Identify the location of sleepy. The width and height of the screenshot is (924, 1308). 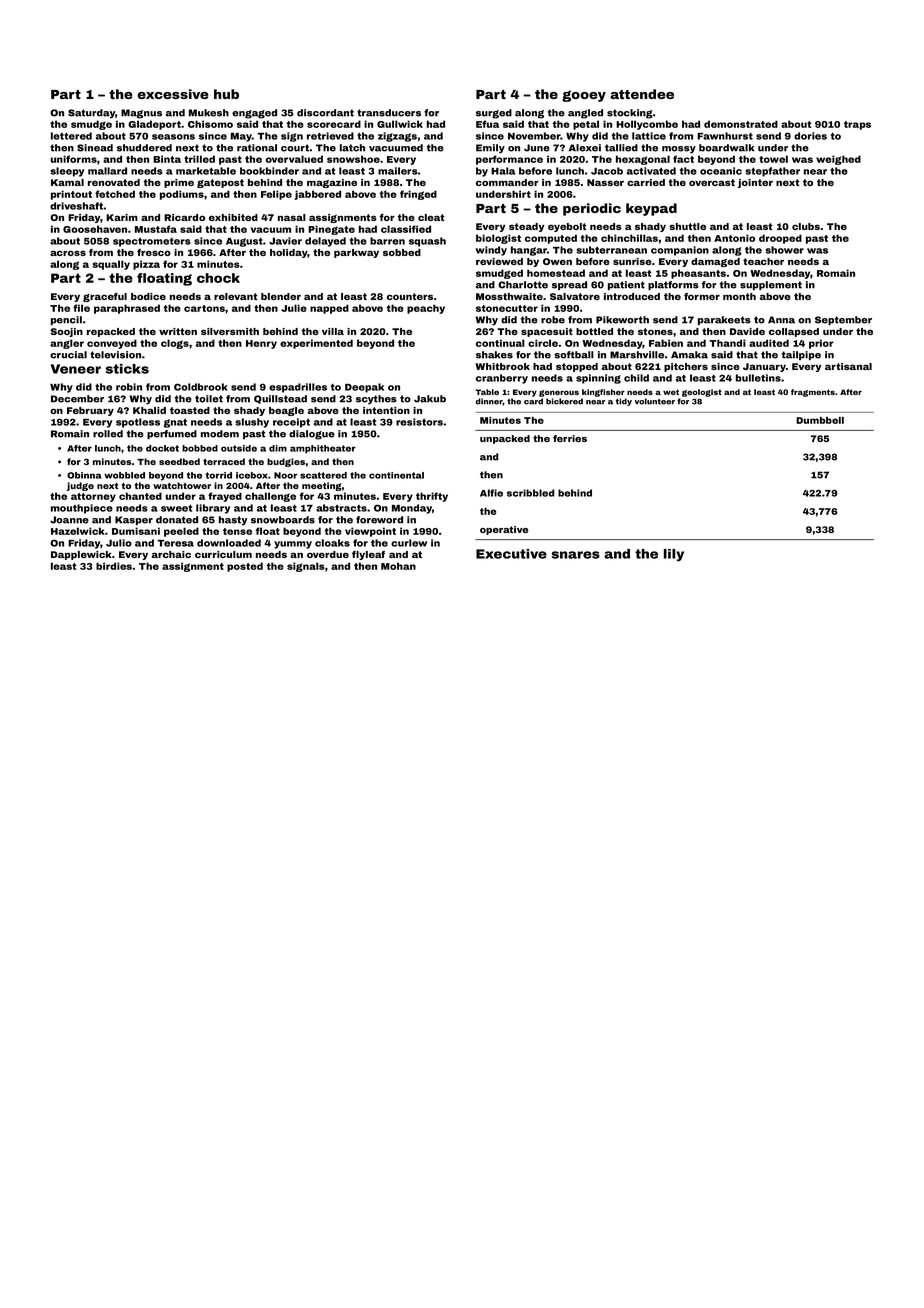
(67, 172).
